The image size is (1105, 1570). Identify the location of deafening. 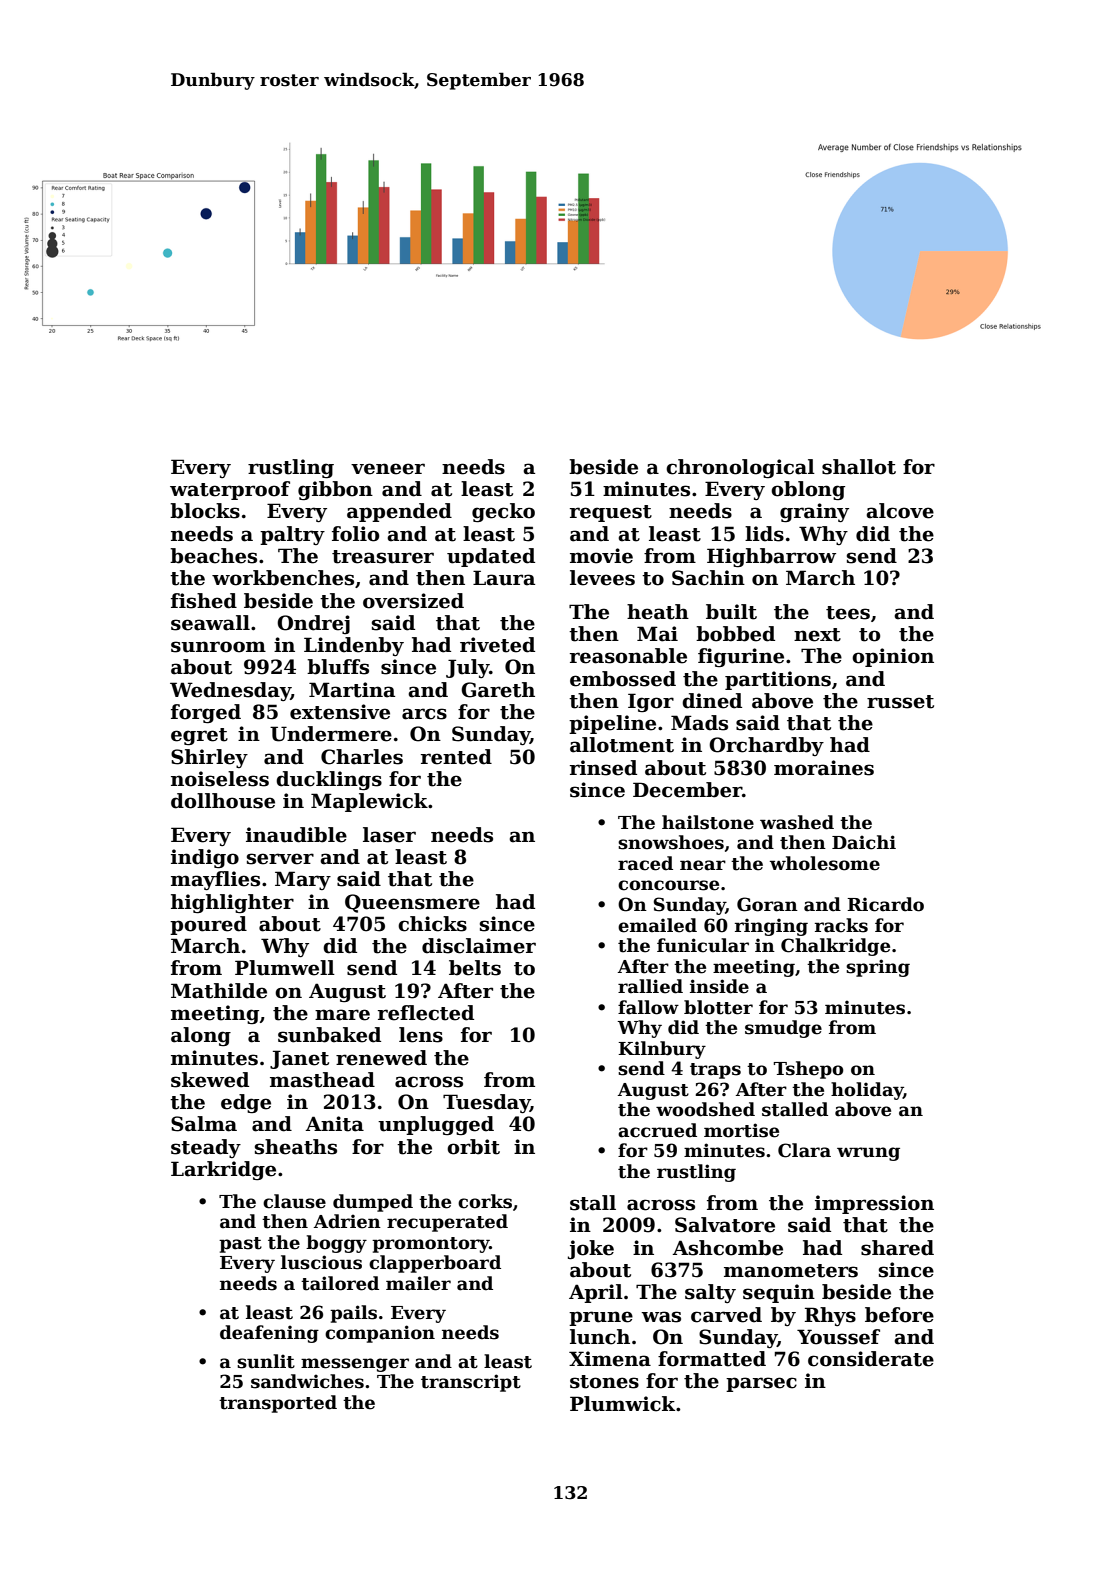
(269, 1334).
